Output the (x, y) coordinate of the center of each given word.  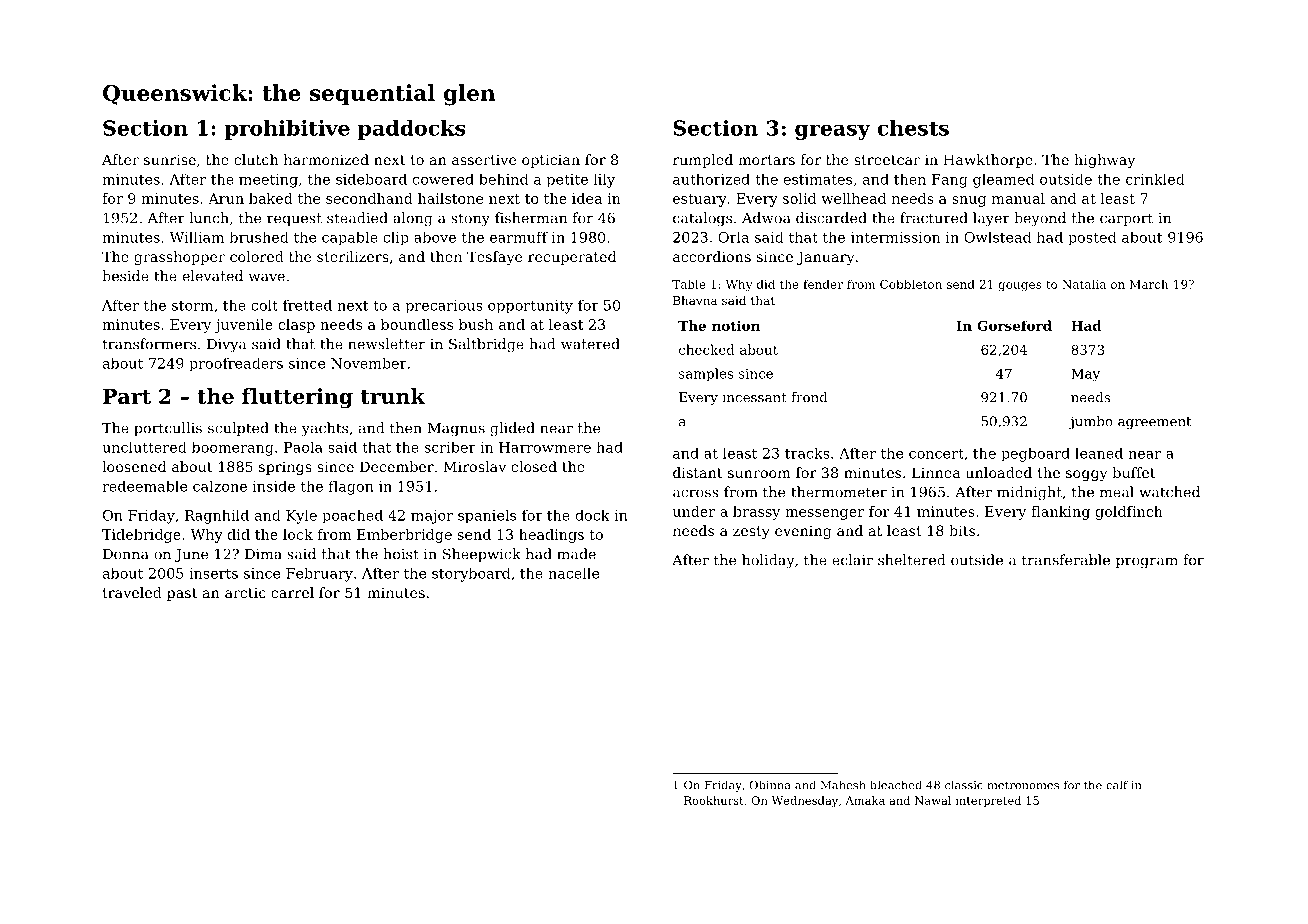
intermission (895, 237)
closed (534, 466)
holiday (768, 561)
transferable (1066, 560)
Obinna (770, 785)
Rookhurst (714, 800)
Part (127, 396)
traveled (132, 592)
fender (823, 284)
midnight (1029, 493)
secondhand (369, 198)
